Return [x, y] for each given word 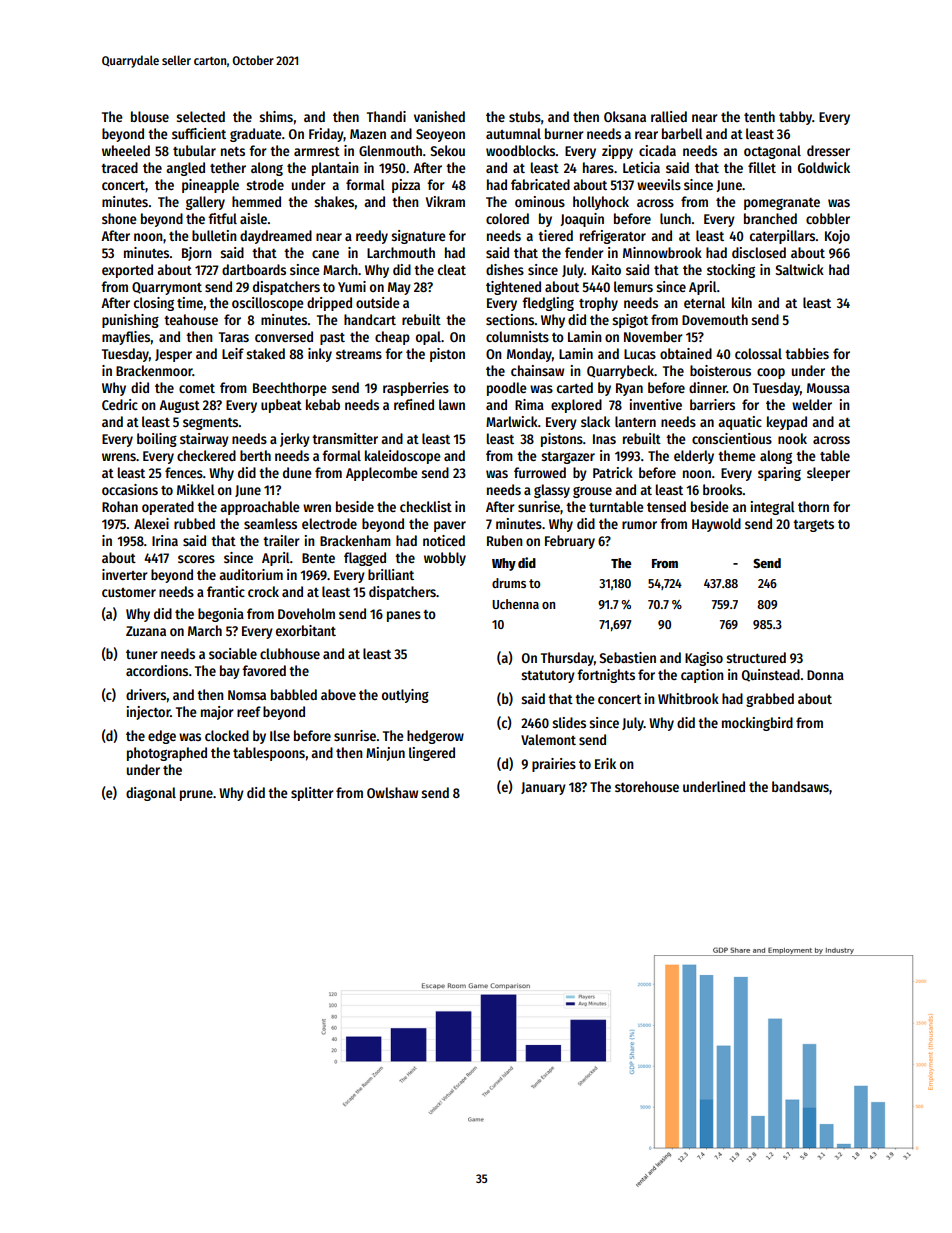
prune [196, 795]
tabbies [807, 353]
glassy [552, 491]
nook [792, 438]
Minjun [385, 754]
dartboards [254, 269]
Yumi [352, 286]
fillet [762, 167]
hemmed [256, 201]
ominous [540, 201]
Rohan [120, 506]
